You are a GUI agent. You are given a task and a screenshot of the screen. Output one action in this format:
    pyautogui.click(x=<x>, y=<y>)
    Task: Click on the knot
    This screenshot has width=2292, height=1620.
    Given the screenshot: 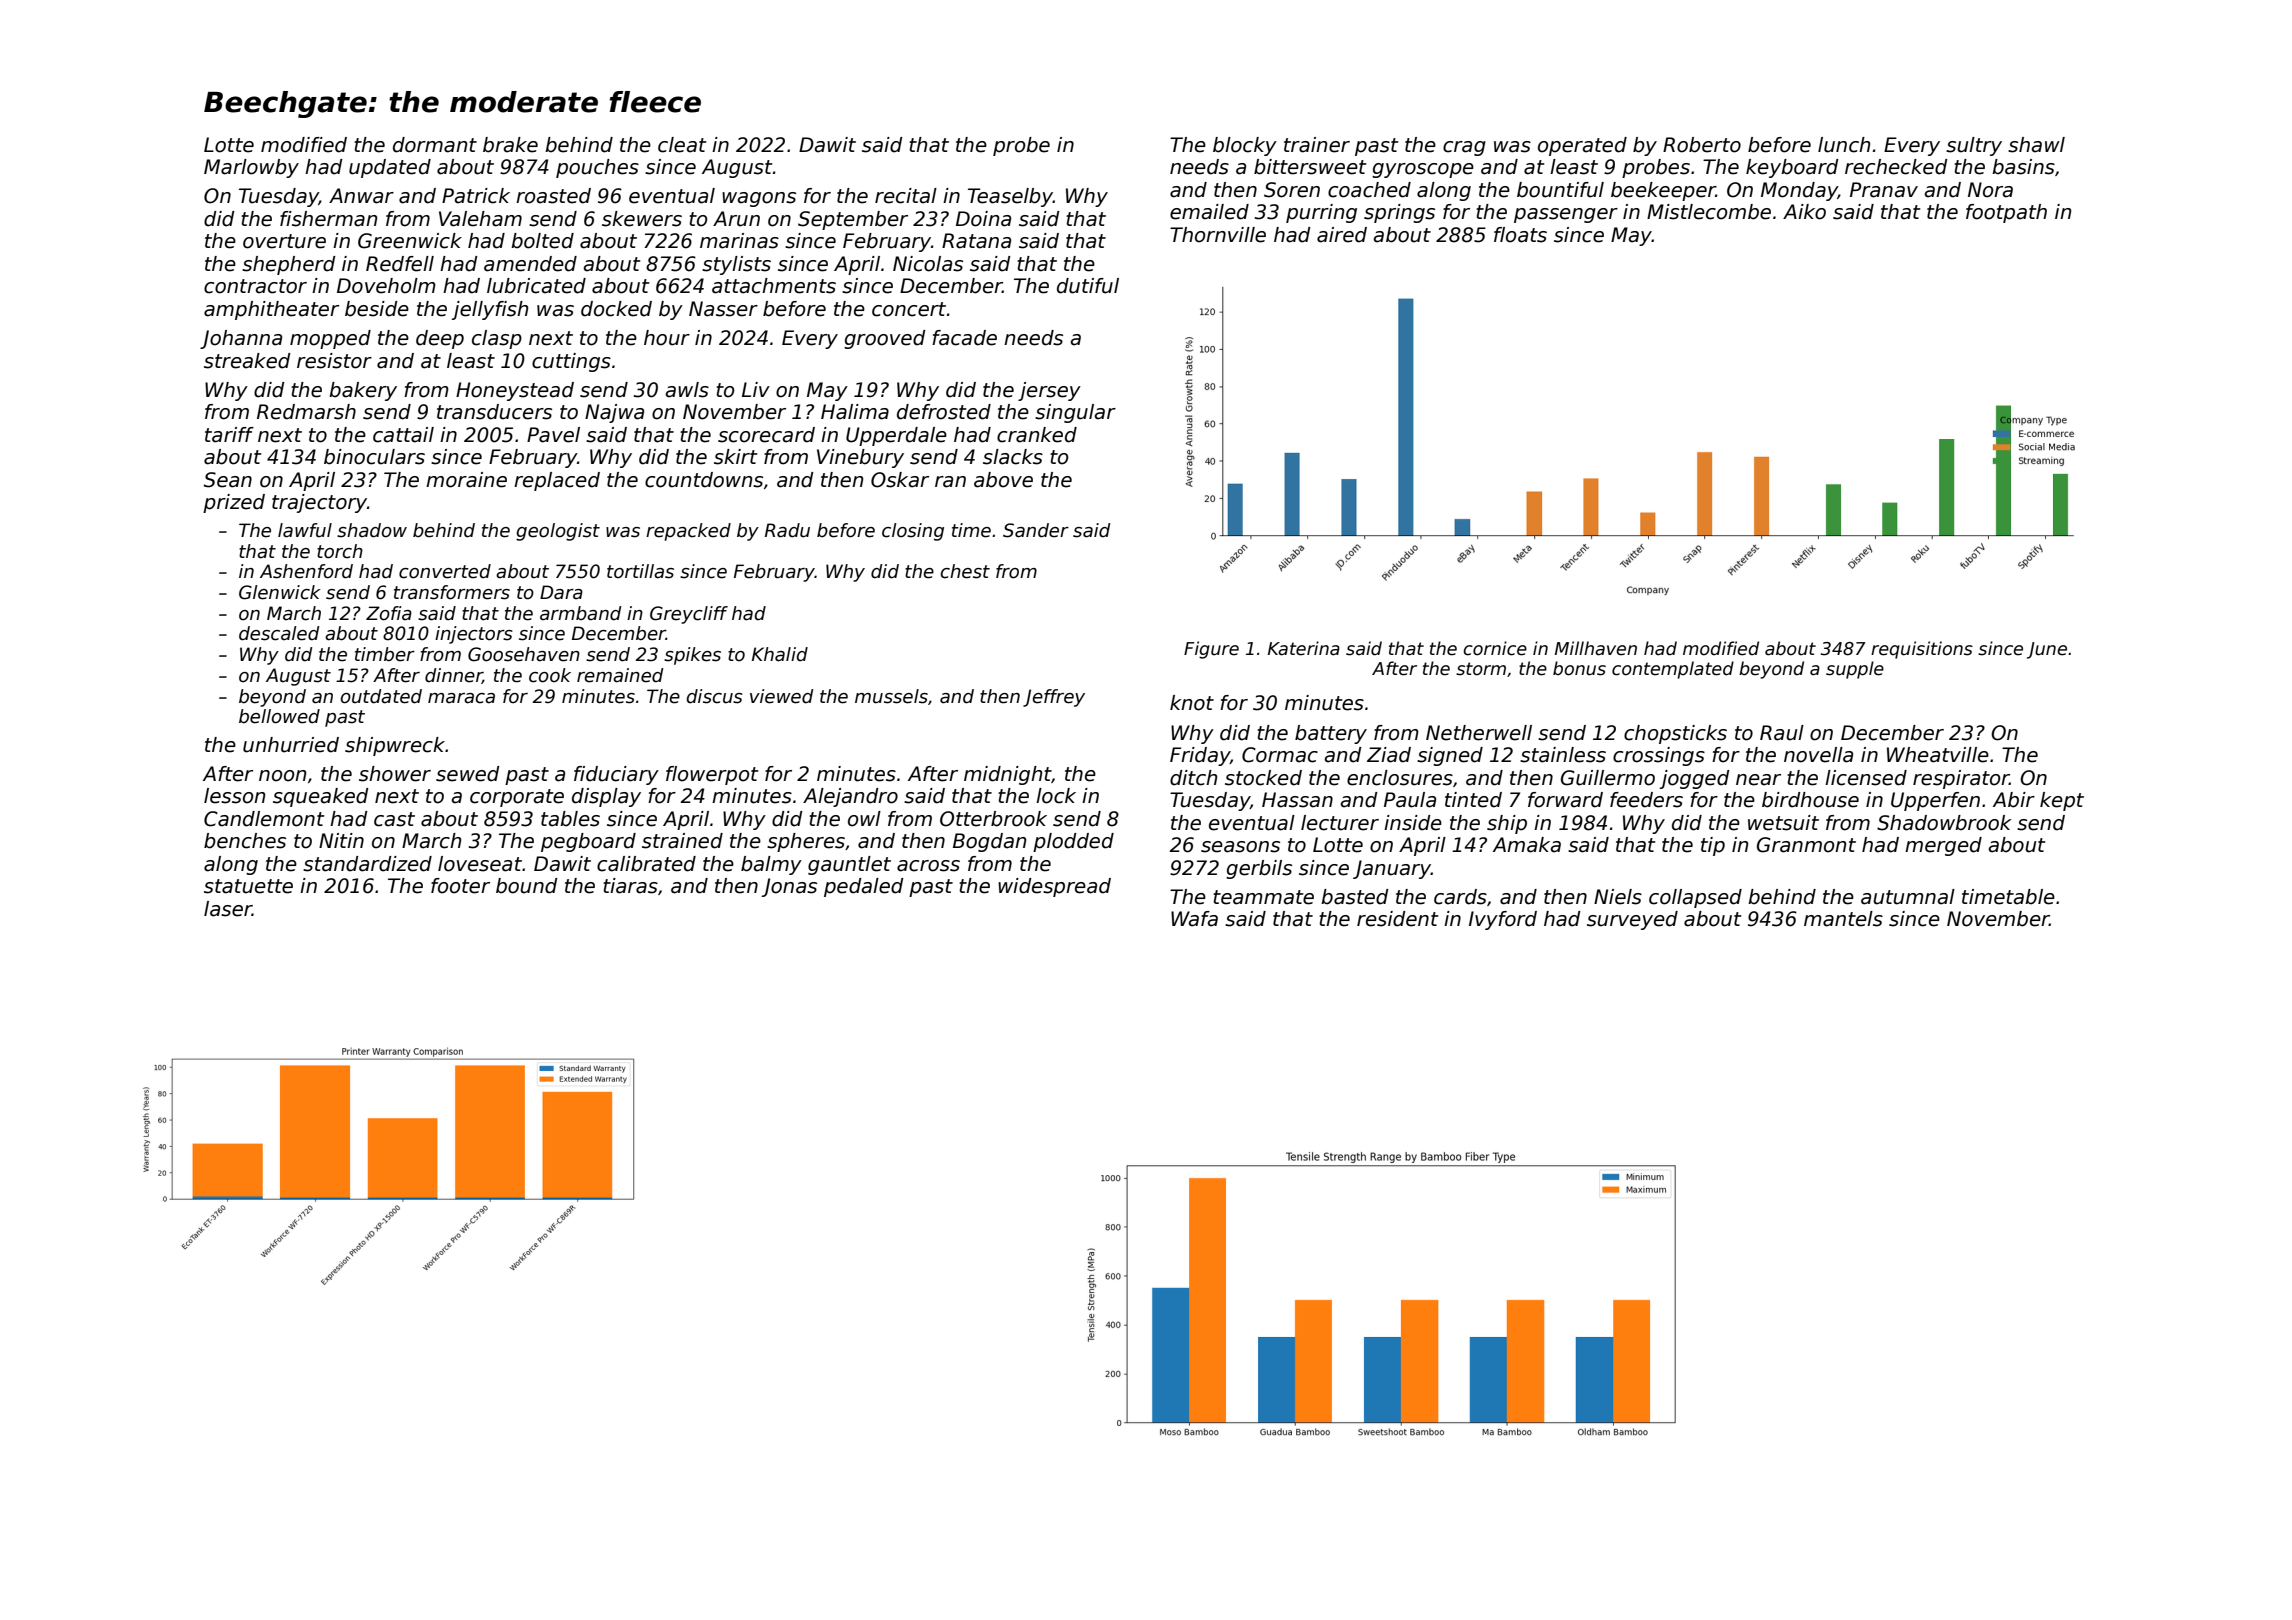 What is the action you would take?
    pyautogui.click(x=1192, y=703)
